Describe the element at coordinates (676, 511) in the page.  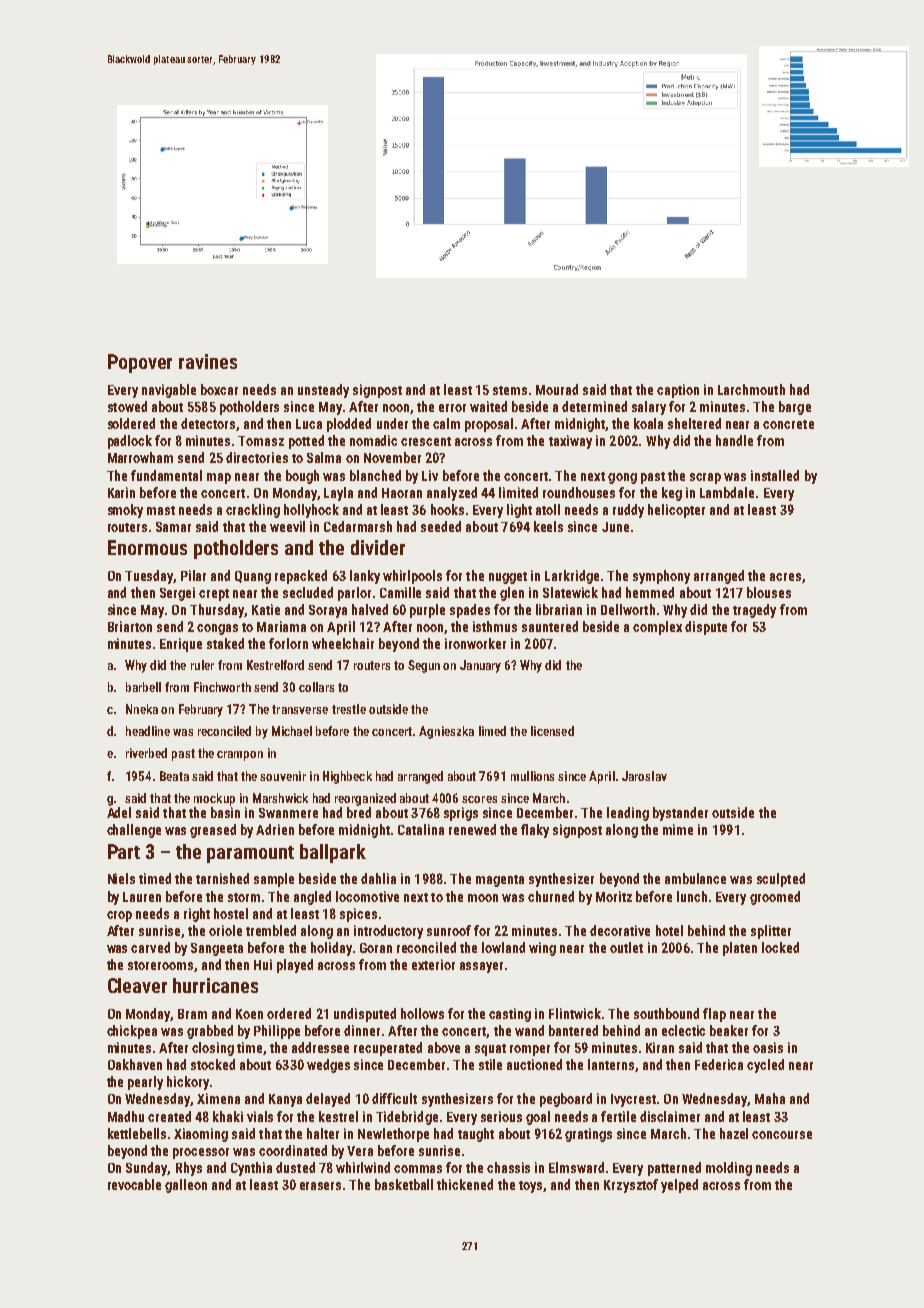
I see `helicopter` at that location.
